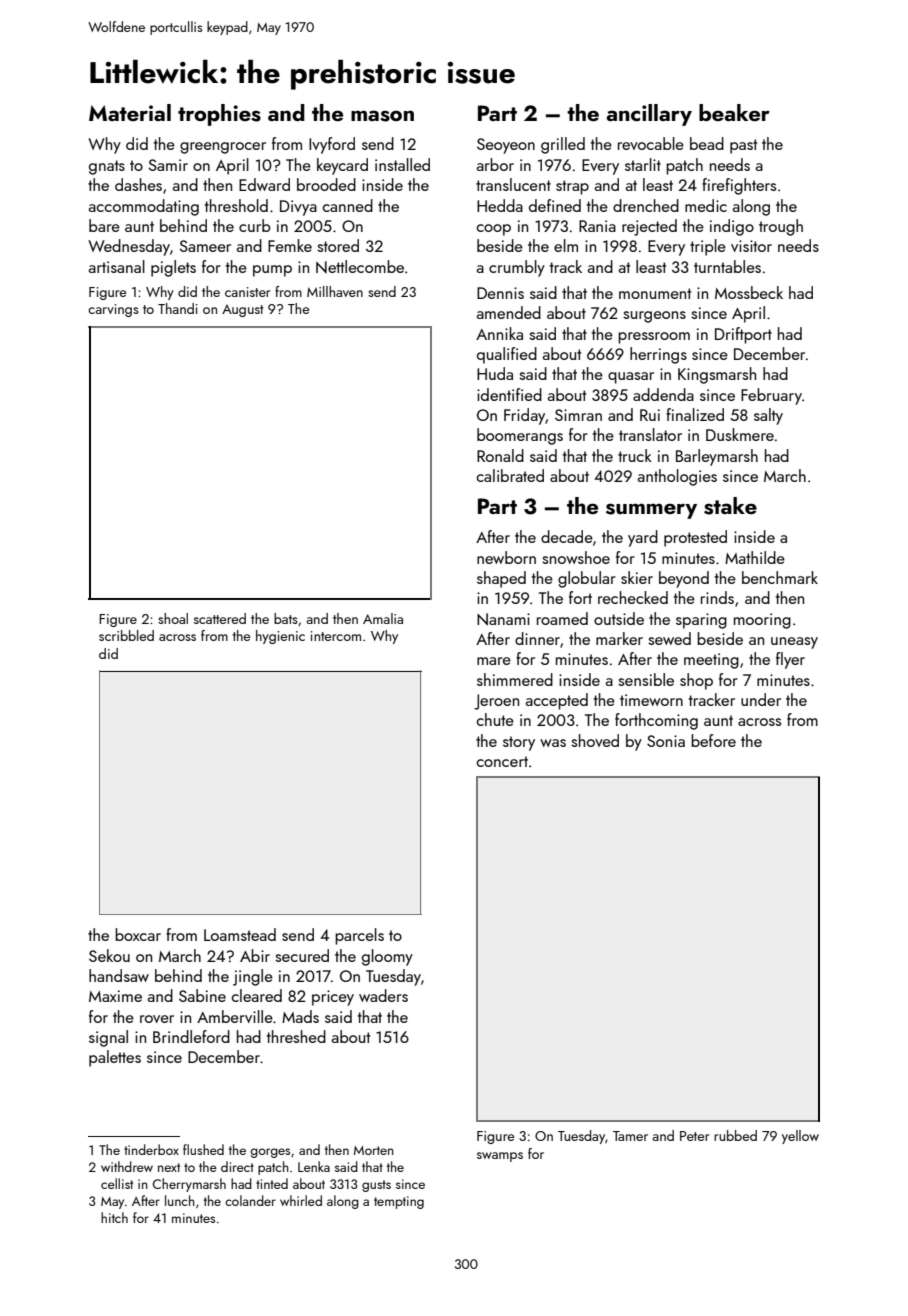 The image size is (908, 1316). Describe the element at coordinates (496, 702) in the screenshot. I see `Jeroen` at that location.
